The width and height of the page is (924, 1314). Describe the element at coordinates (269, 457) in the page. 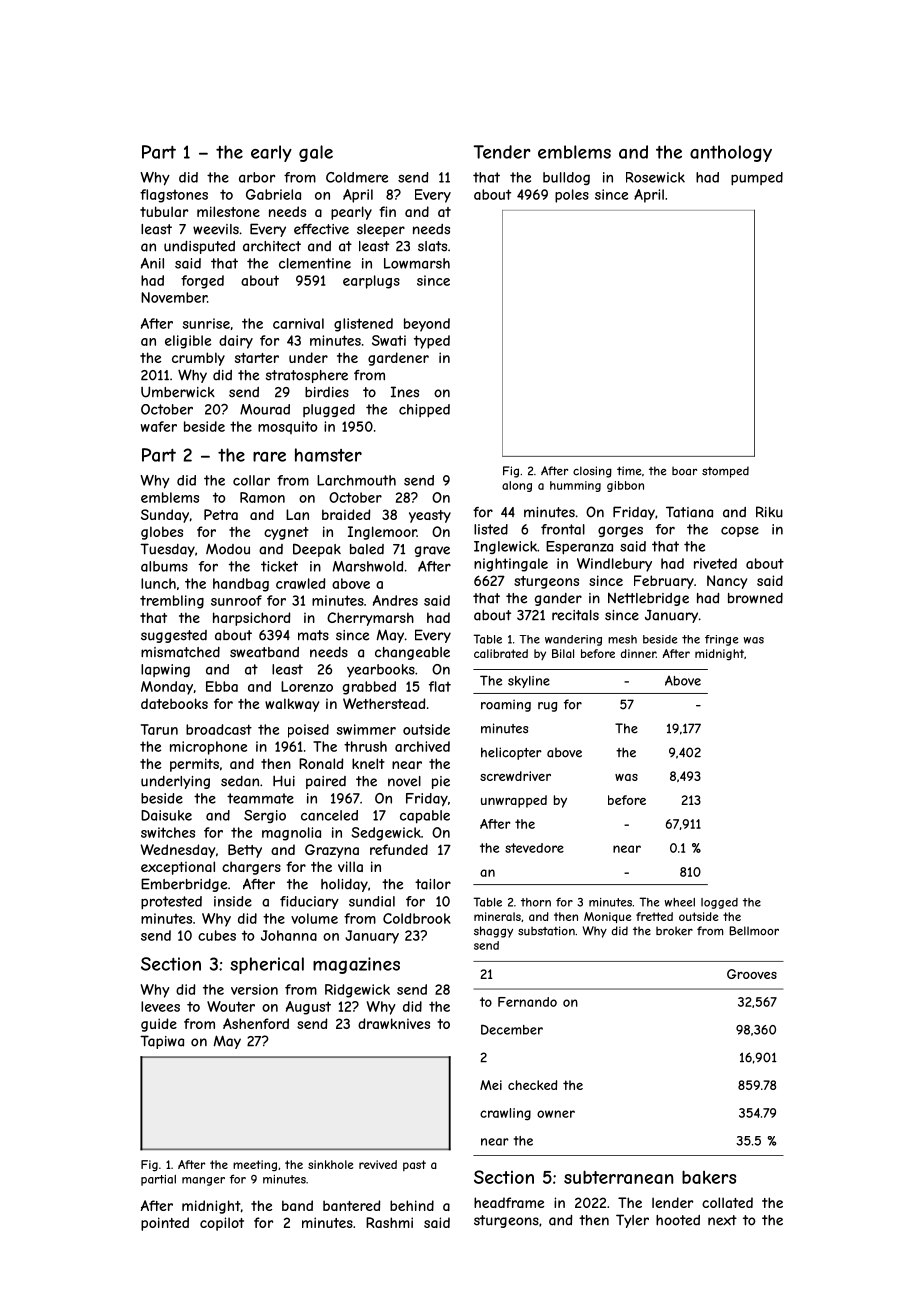

I see `rare` at that location.
